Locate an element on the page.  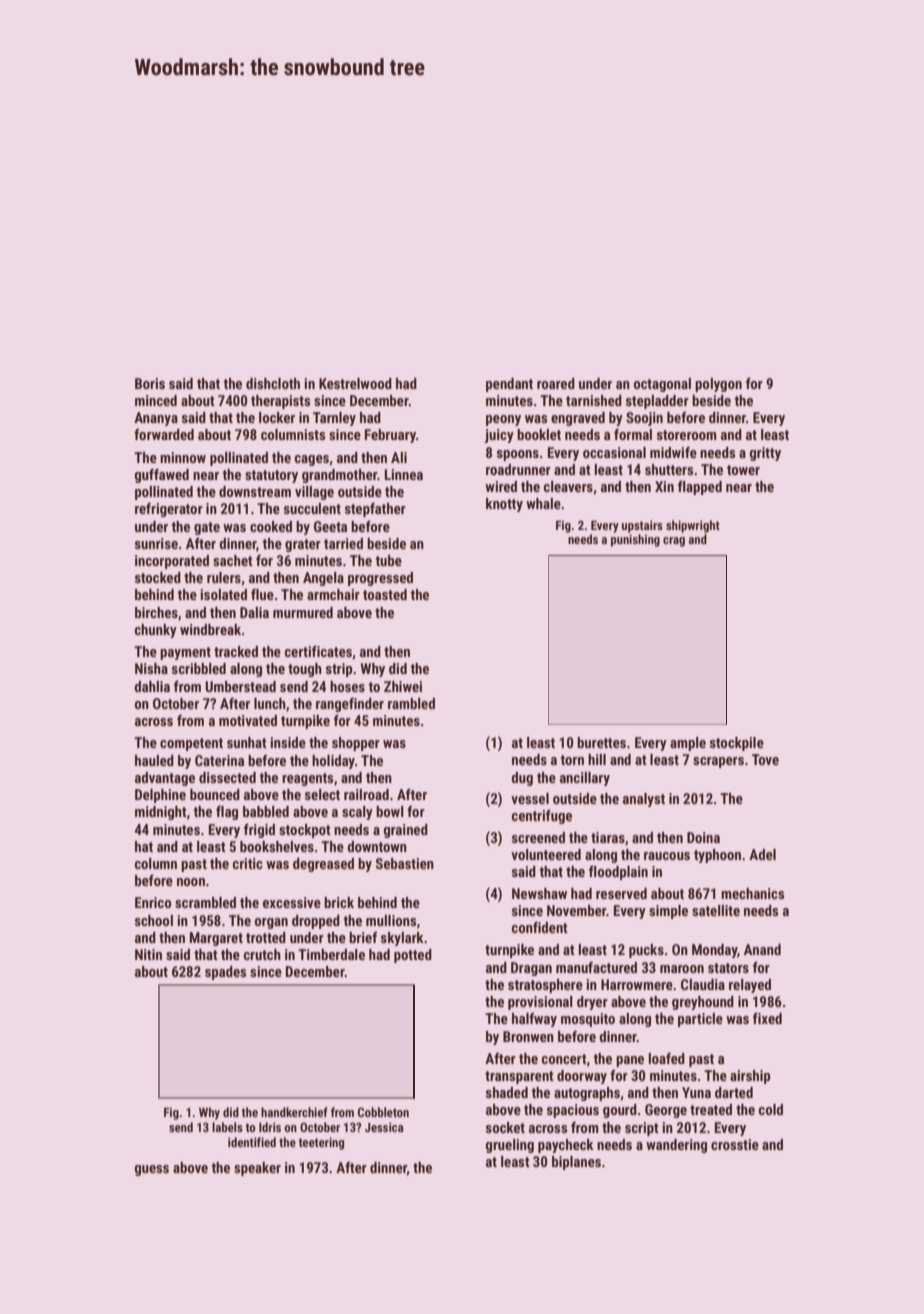
minnow is located at coordinates (183, 457).
